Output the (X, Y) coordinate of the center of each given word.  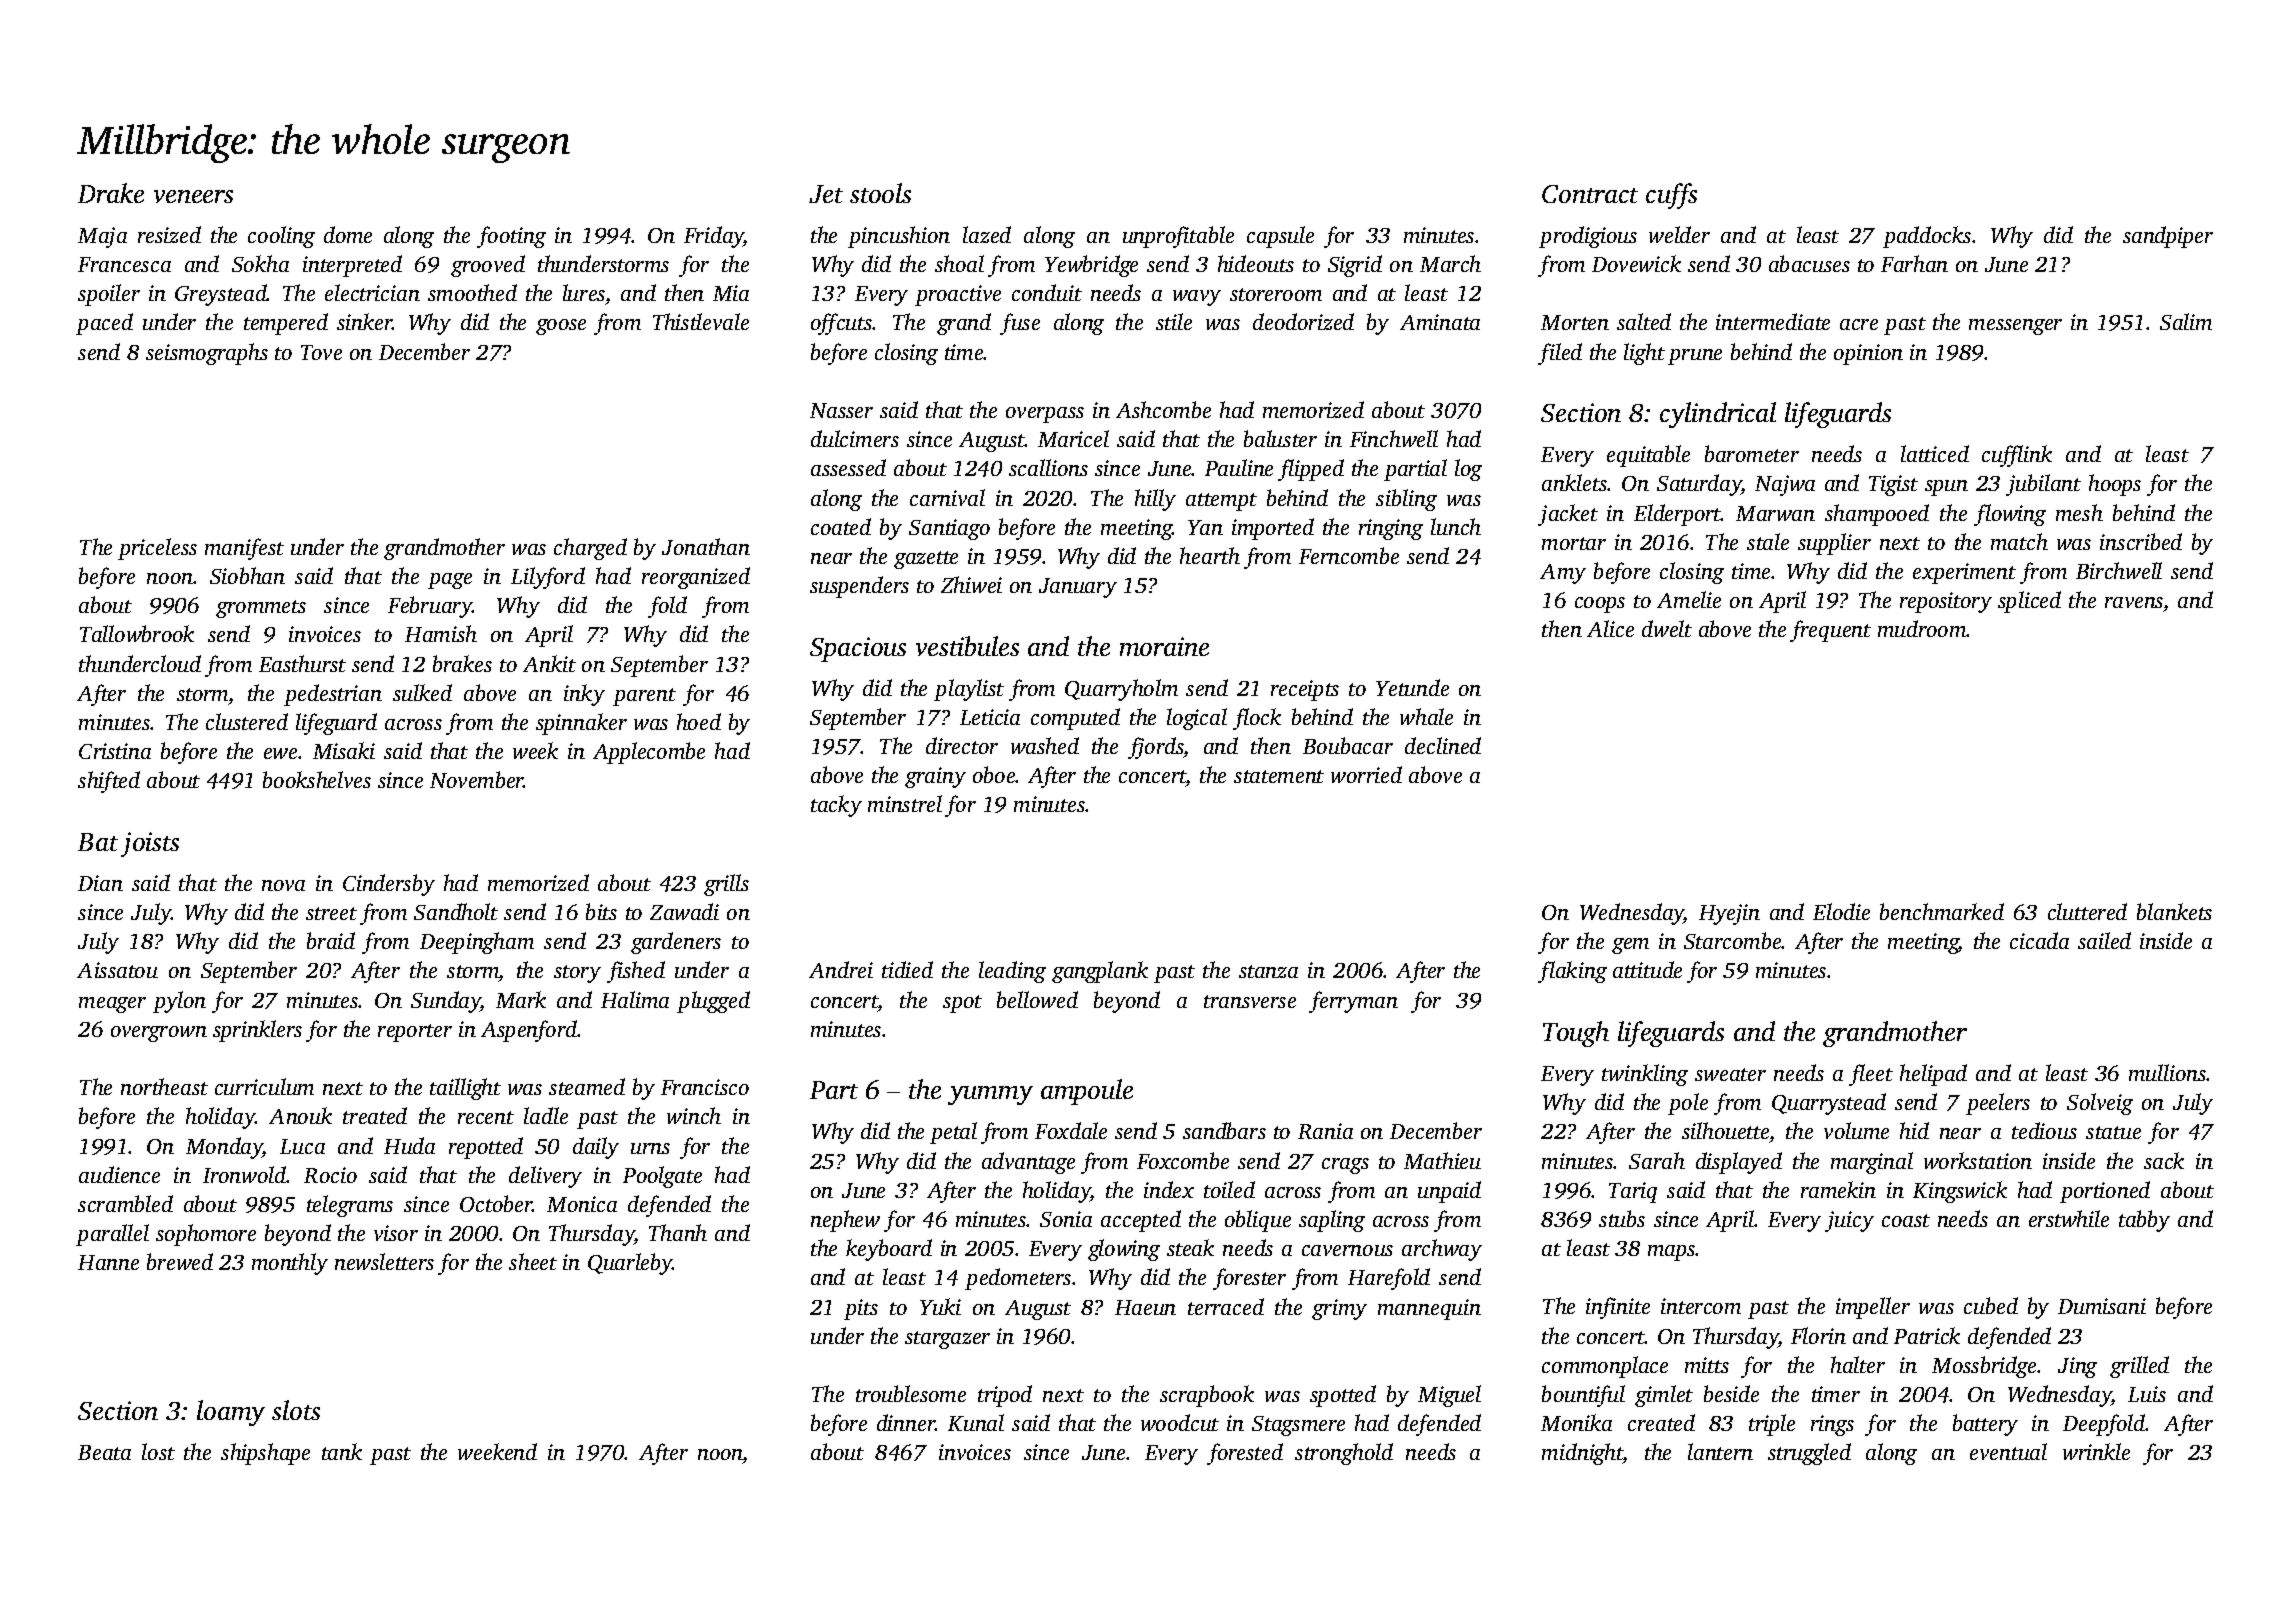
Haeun (1145, 1307)
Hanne (108, 1262)
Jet (826, 194)
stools (880, 193)
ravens (2134, 602)
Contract (1590, 194)
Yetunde (1412, 687)
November (477, 779)
